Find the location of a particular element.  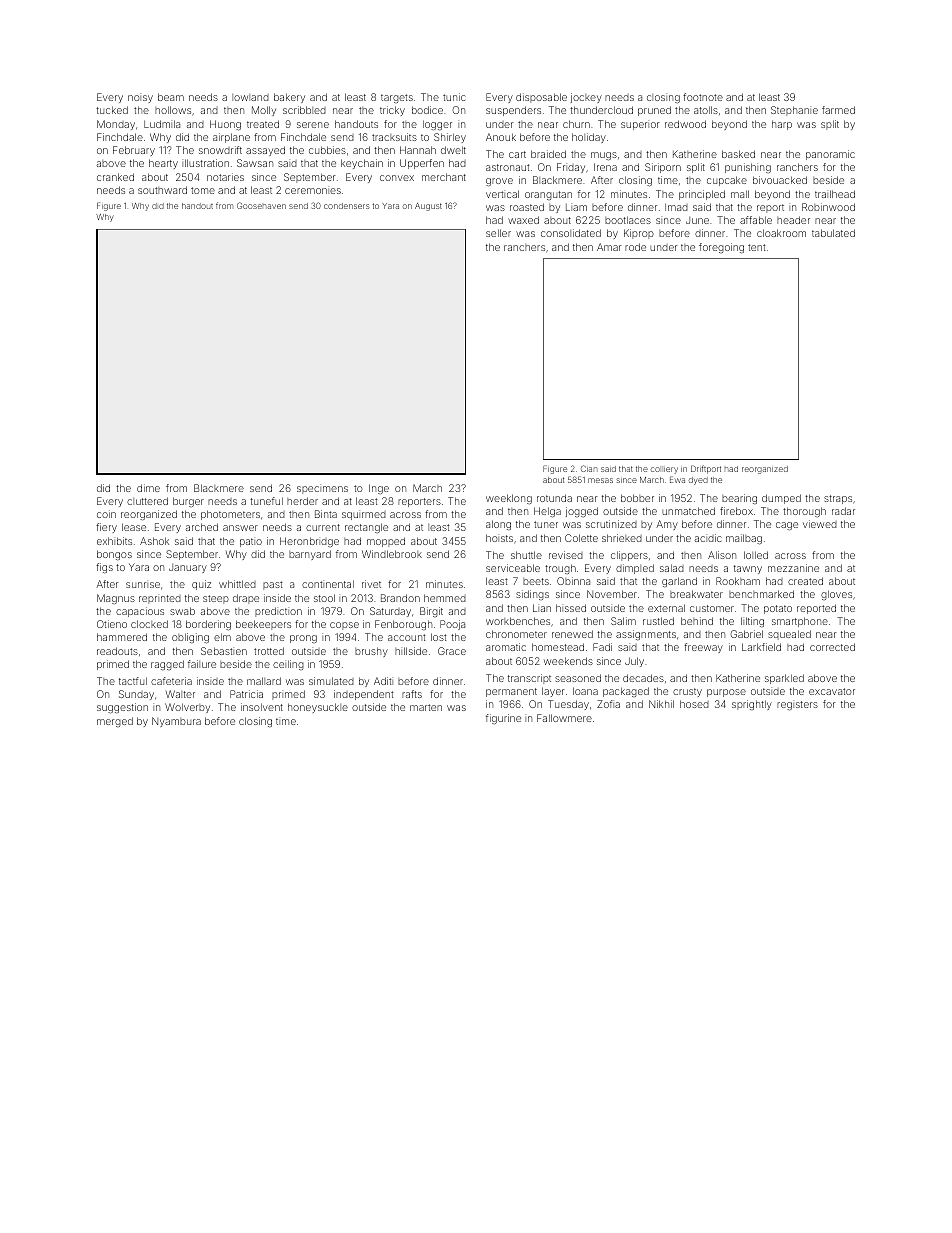

rode is located at coordinates (635, 247).
